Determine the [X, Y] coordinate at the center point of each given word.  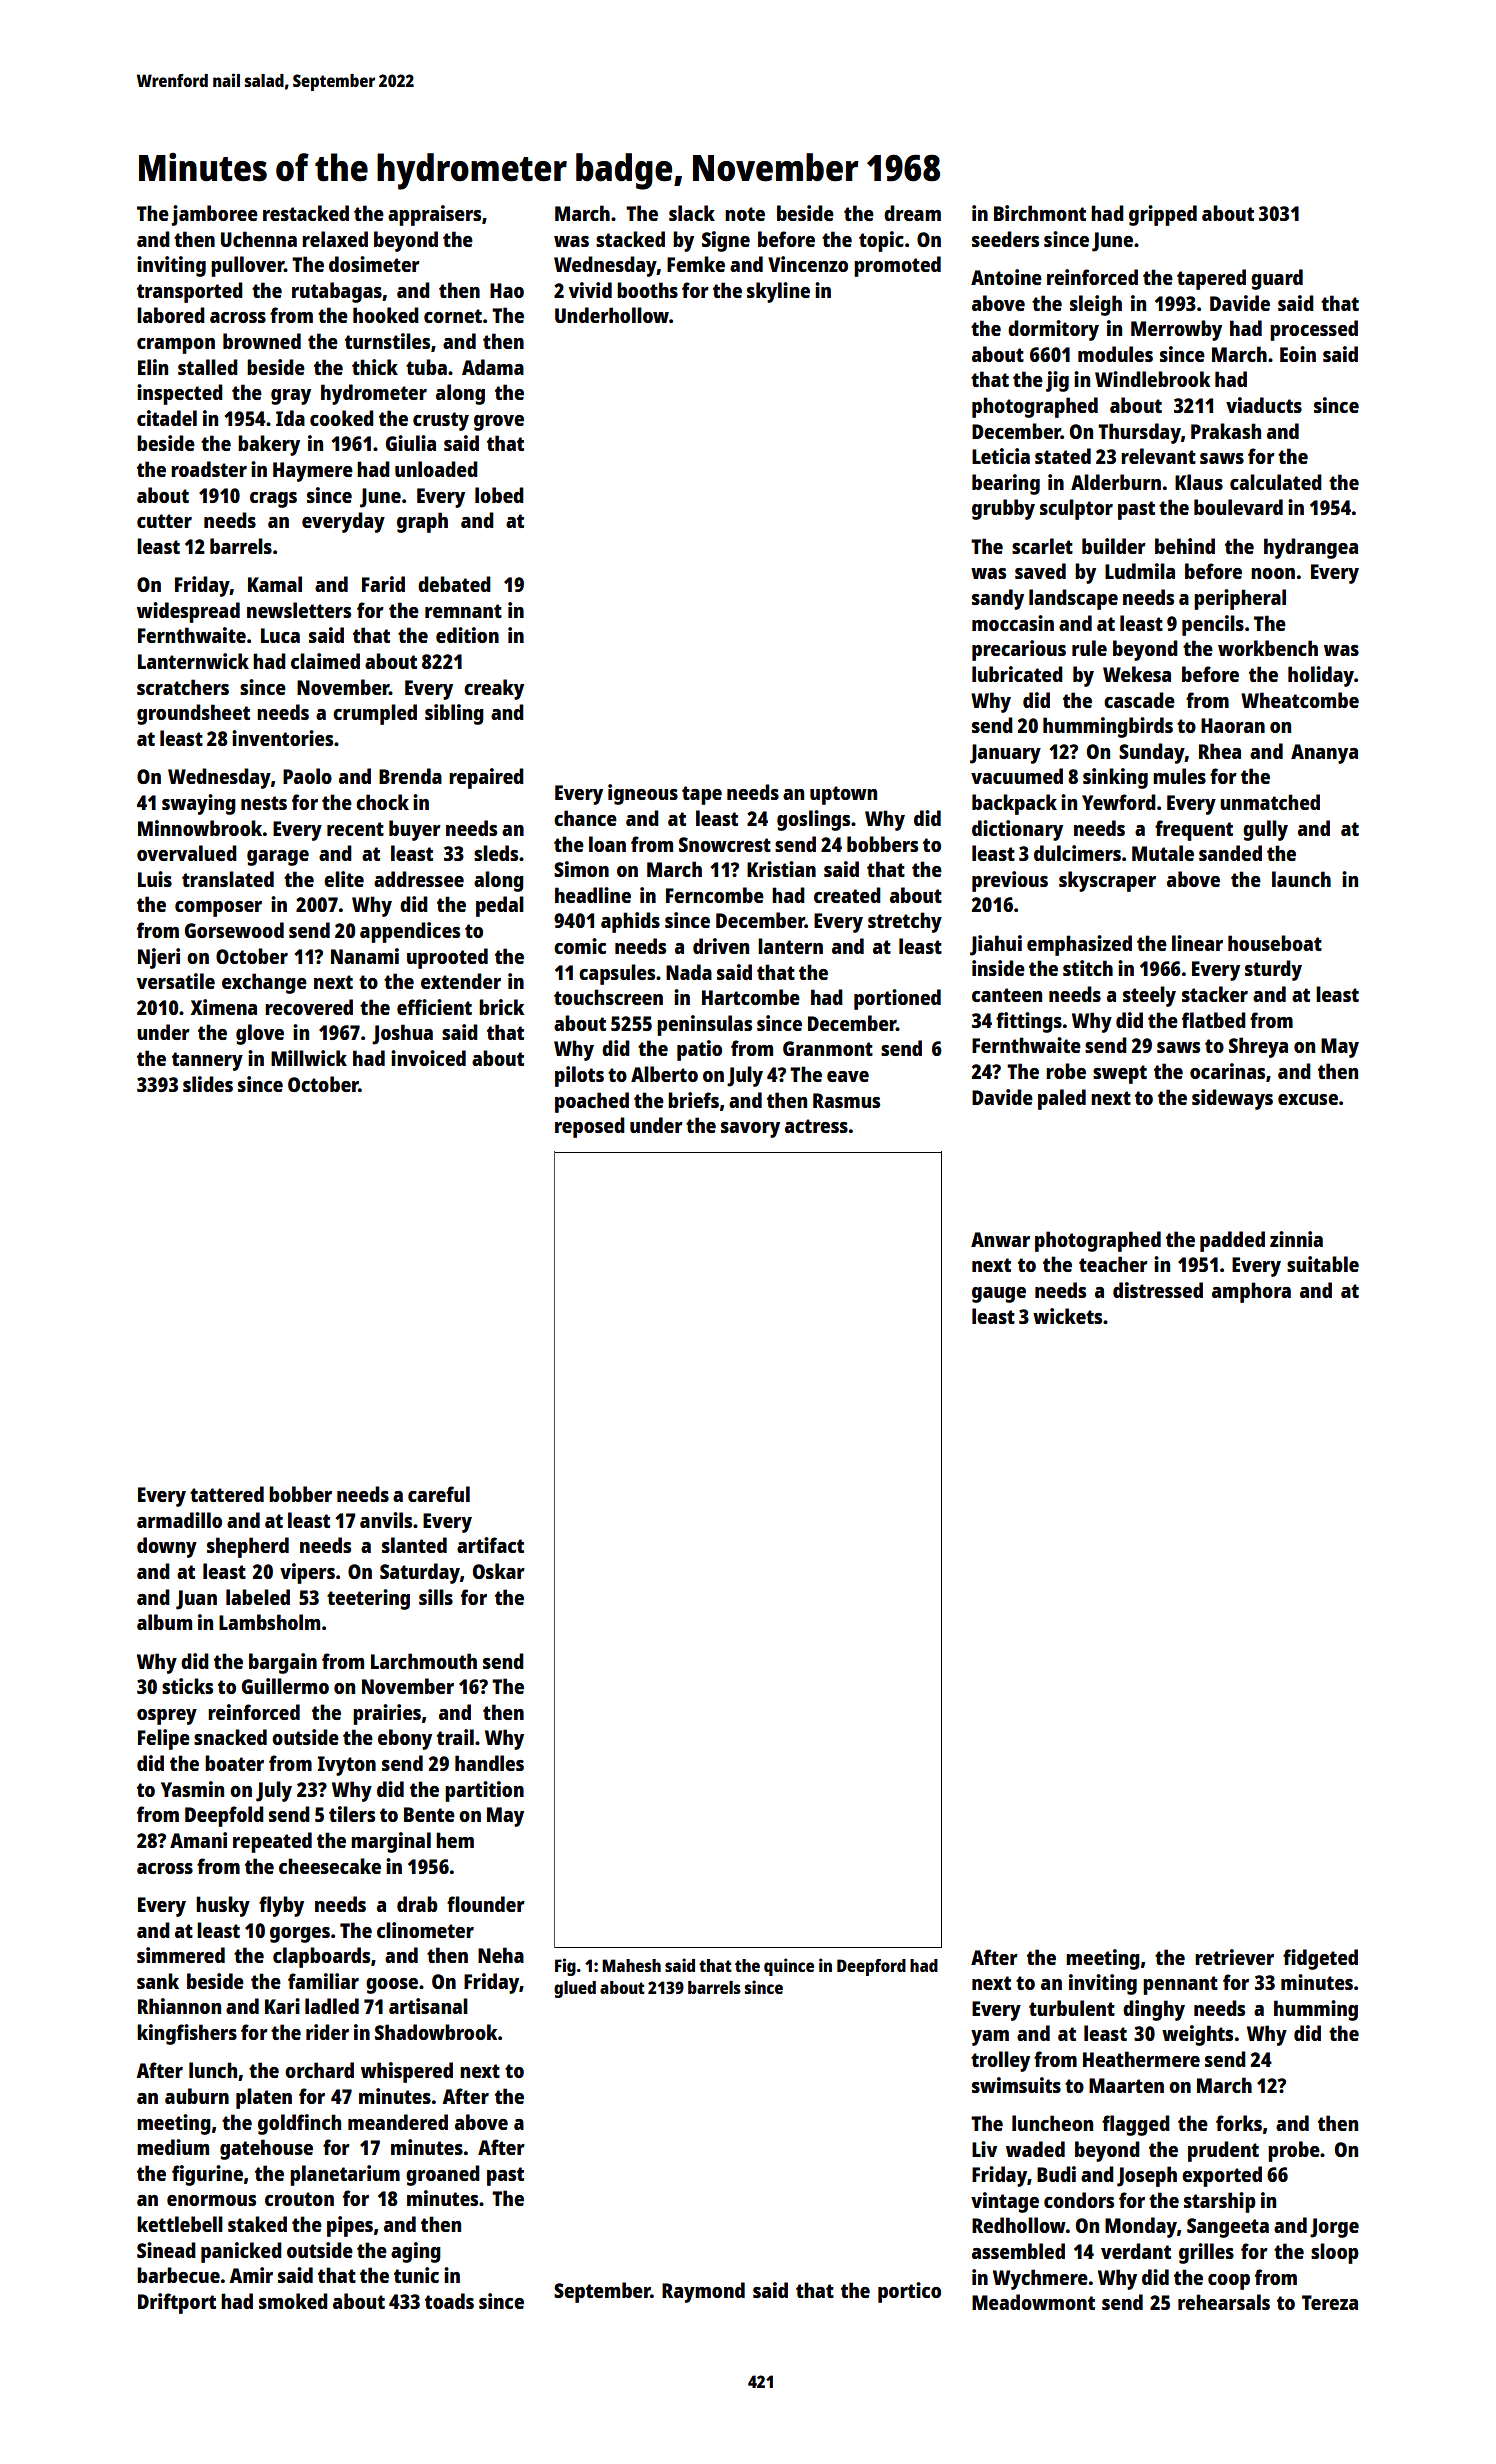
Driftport [177, 2303]
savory [750, 1130]
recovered [309, 1007]
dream [912, 213]
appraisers [434, 215]
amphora [1251, 1292]
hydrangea [1311, 548]
